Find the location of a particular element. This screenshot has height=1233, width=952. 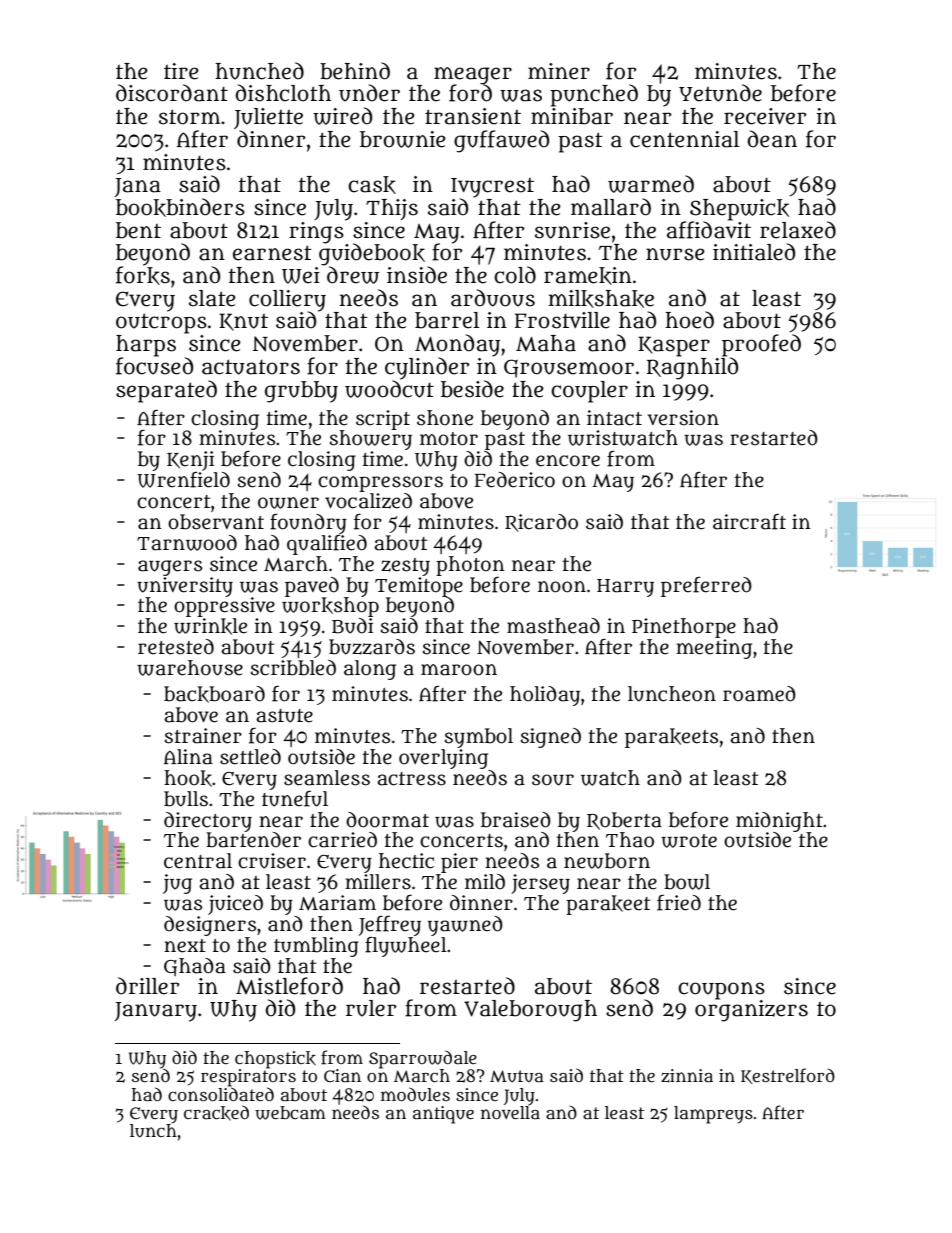

cracked is located at coordinates (216, 1113).
